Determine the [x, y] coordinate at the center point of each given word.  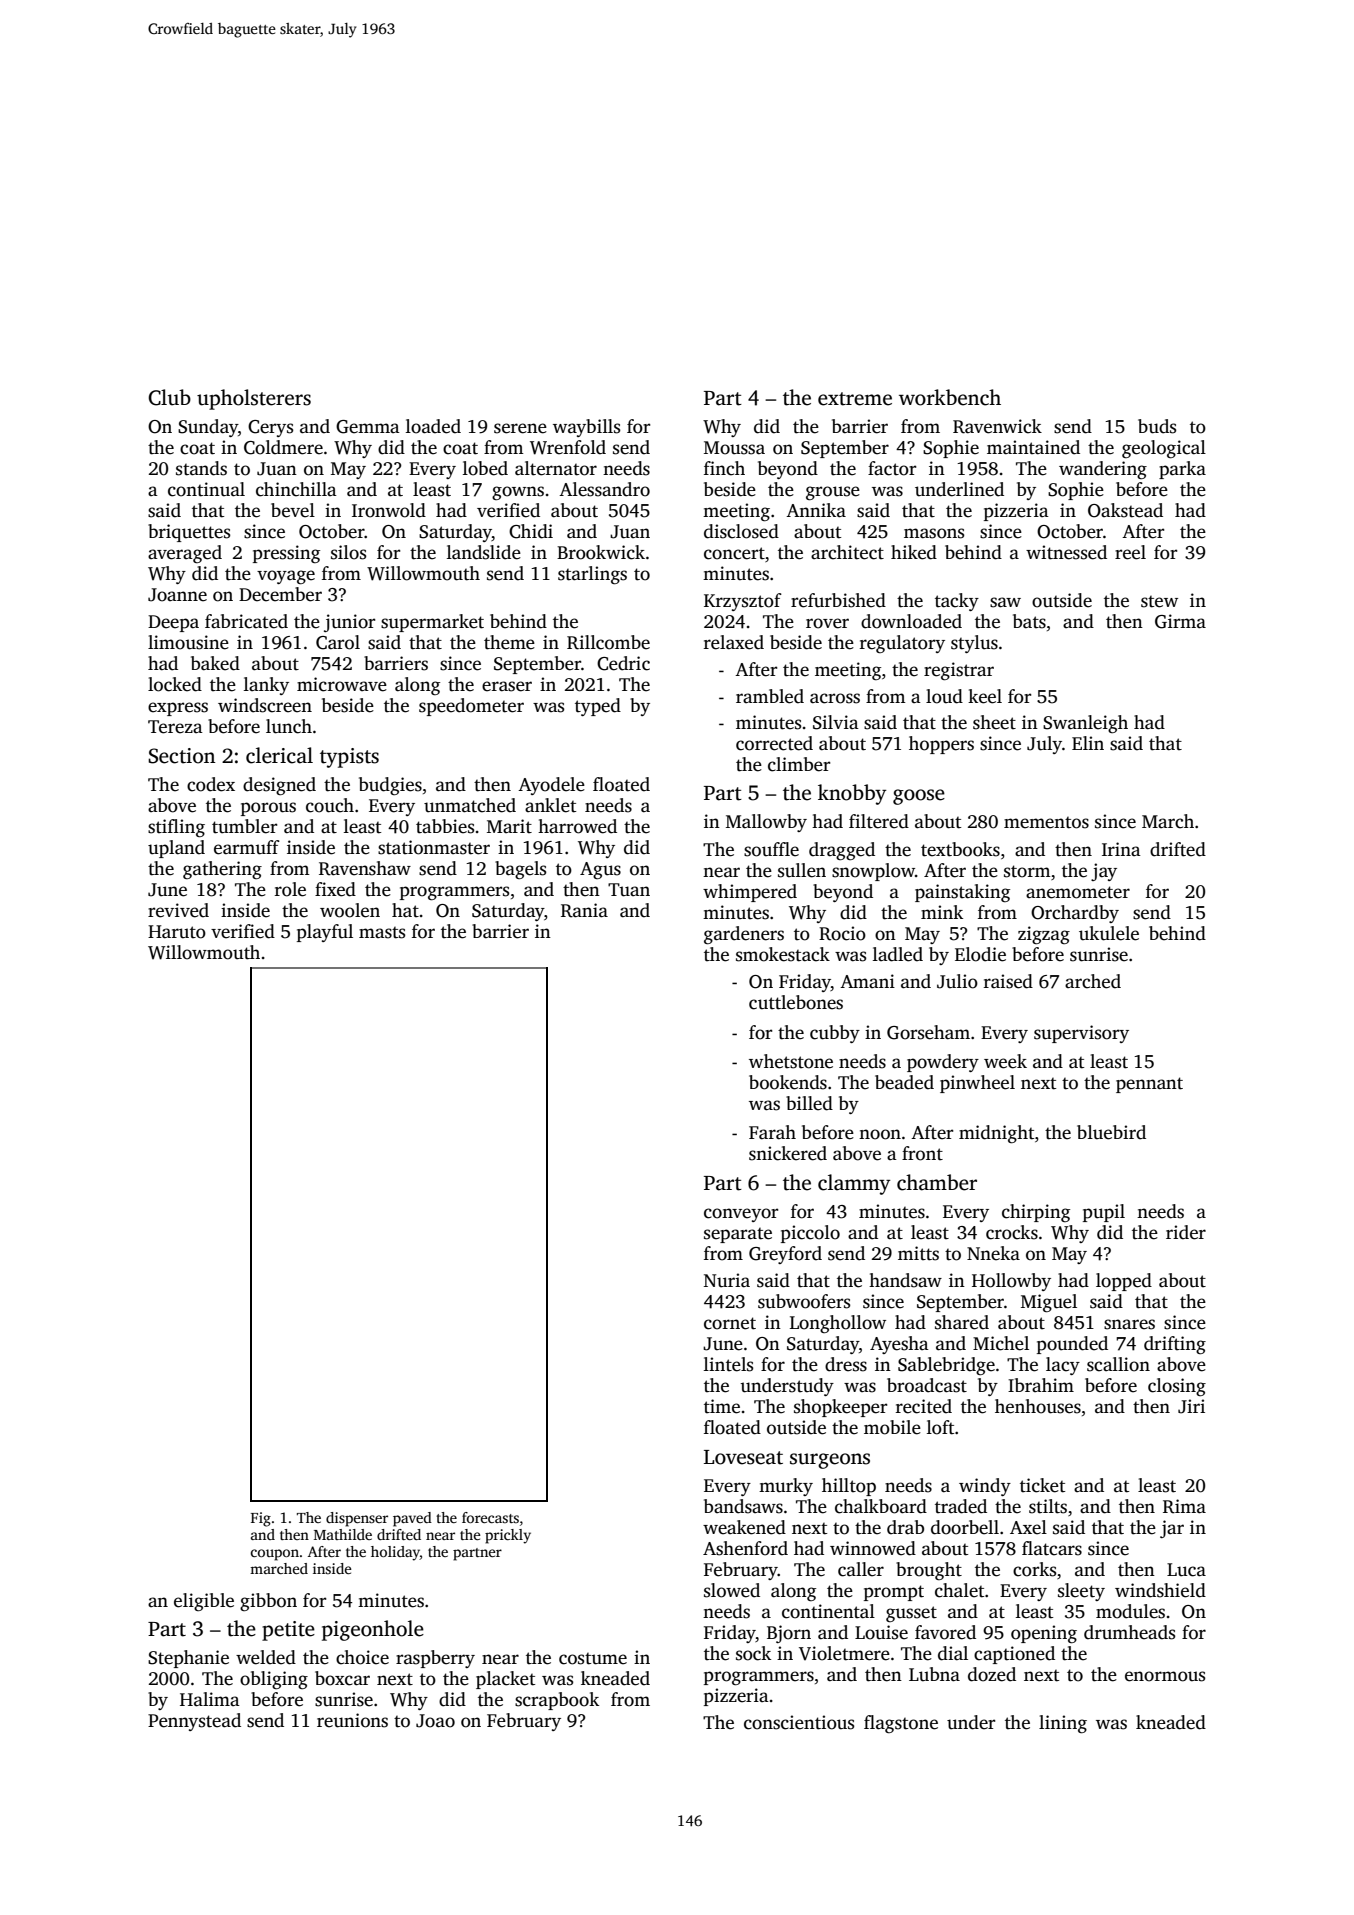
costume [593, 1659]
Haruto [177, 932]
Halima [210, 1699]
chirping [1036, 1213]
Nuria [727, 1280]
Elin [1088, 743]
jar [1172, 1529]
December [280, 594]
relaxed [734, 642]
